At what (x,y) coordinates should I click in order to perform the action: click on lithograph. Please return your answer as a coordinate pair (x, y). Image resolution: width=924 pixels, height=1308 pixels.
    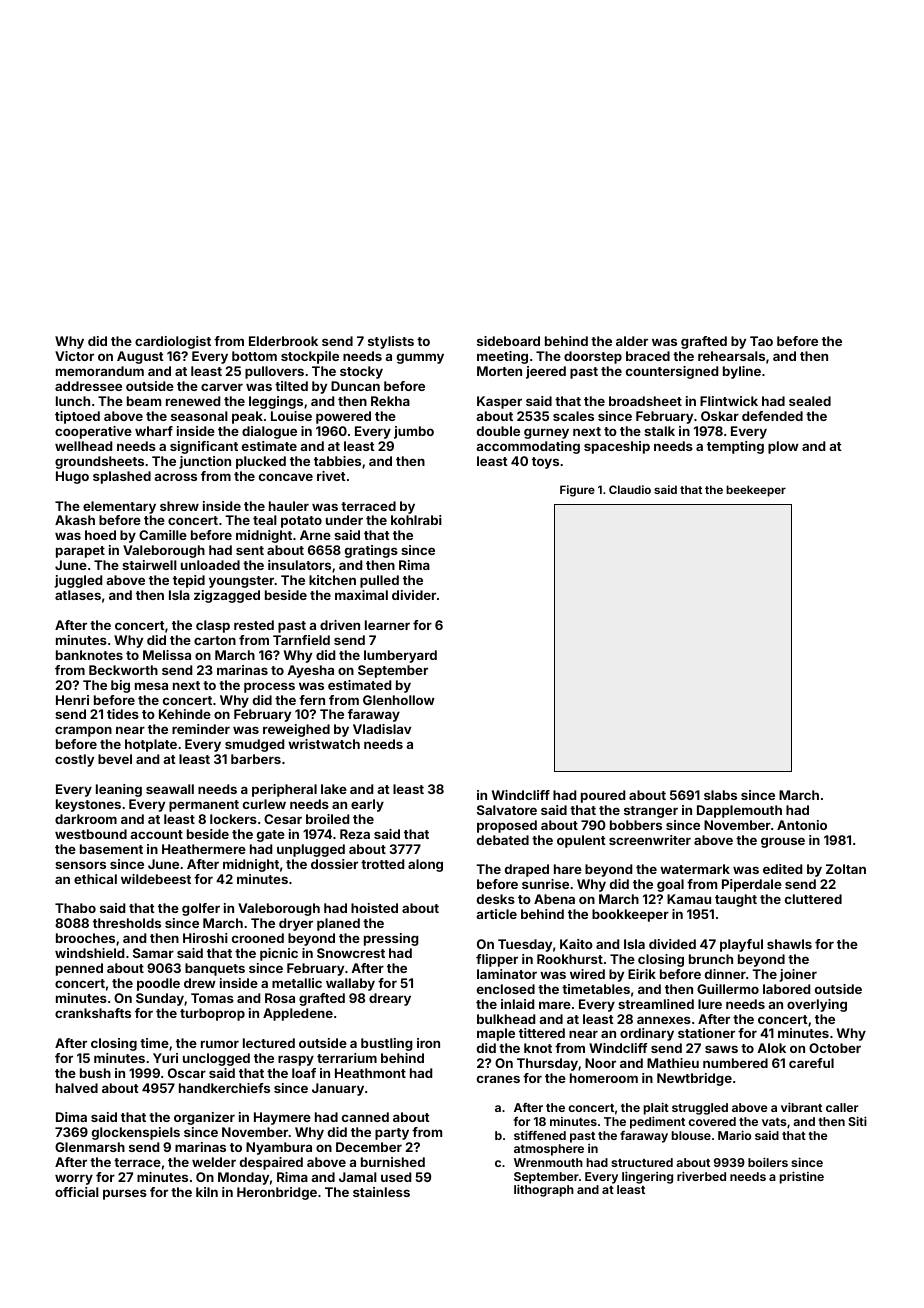
    Looking at the image, I should click on (544, 1191).
